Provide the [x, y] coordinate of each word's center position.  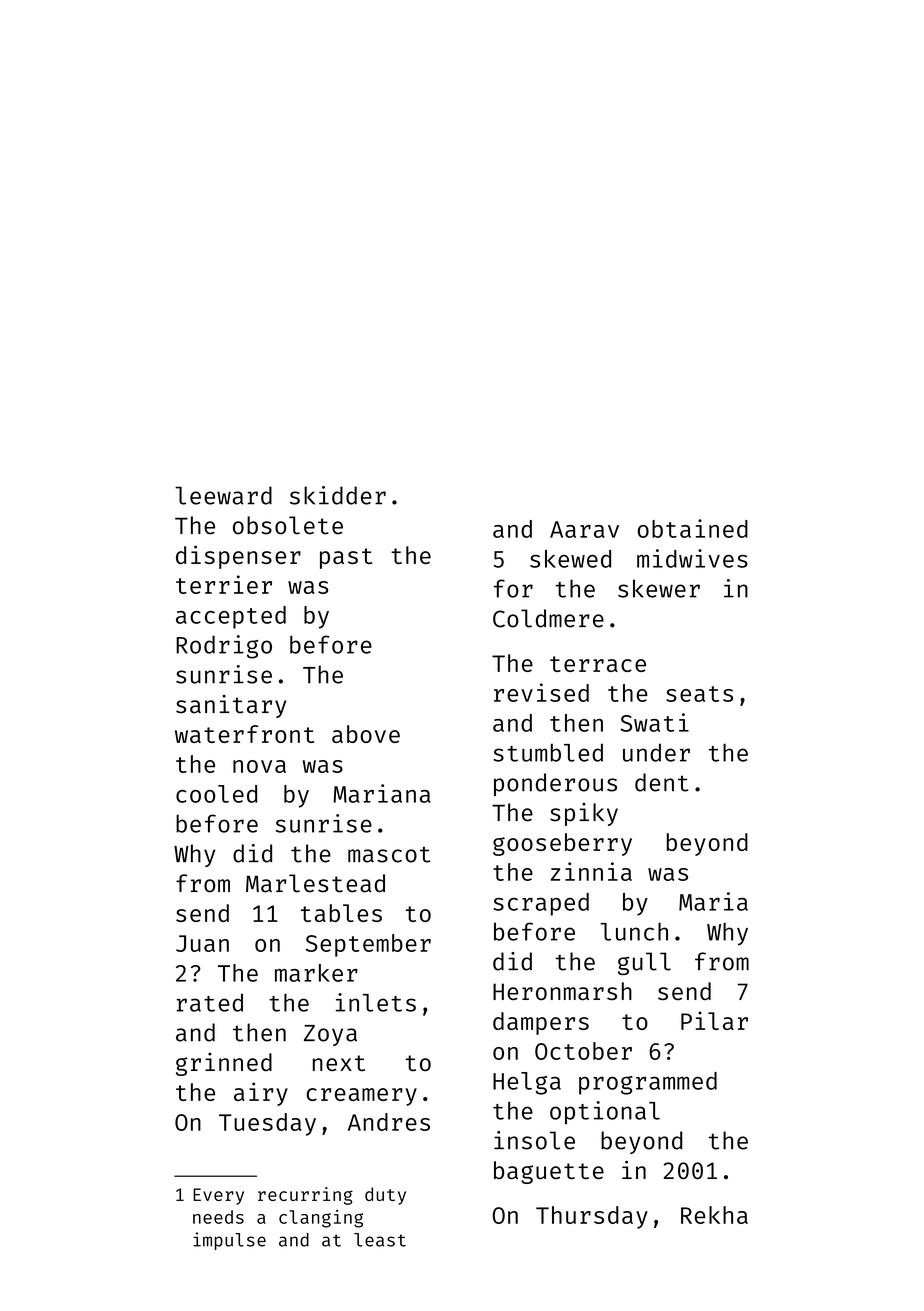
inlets [376, 1002]
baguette [549, 1172]
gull [644, 963]
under [656, 752]
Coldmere [548, 618]
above [366, 734]
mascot [389, 854]
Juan [202, 943]
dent [662, 782]
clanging [321, 1219]
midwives [692, 558]
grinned [224, 1064]
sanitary [231, 706]
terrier [224, 584]
